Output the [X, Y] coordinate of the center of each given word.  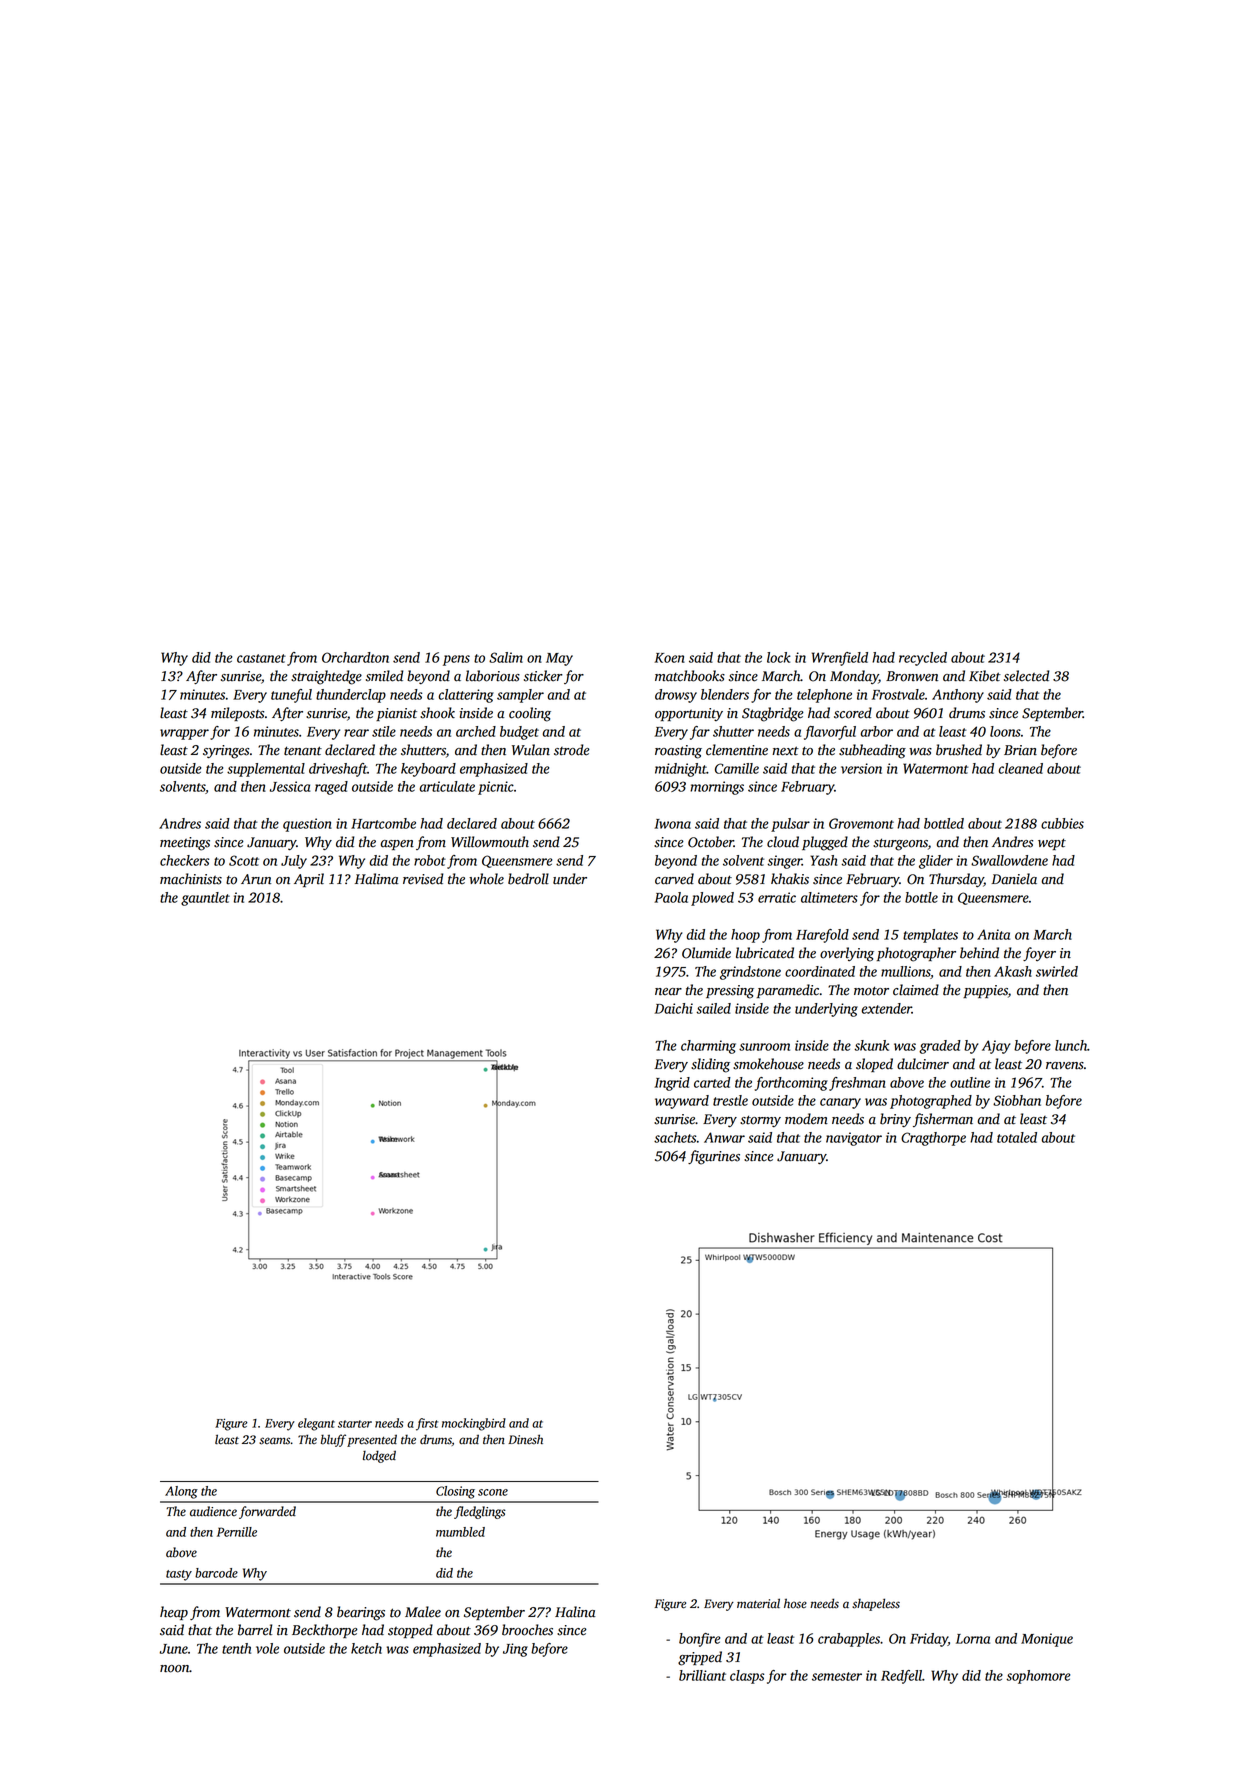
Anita [993, 934]
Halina [575, 1612]
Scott [244, 860]
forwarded [267, 1512]
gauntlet [205, 899]
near [668, 992]
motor [871, 991]
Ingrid [672, 1084]
